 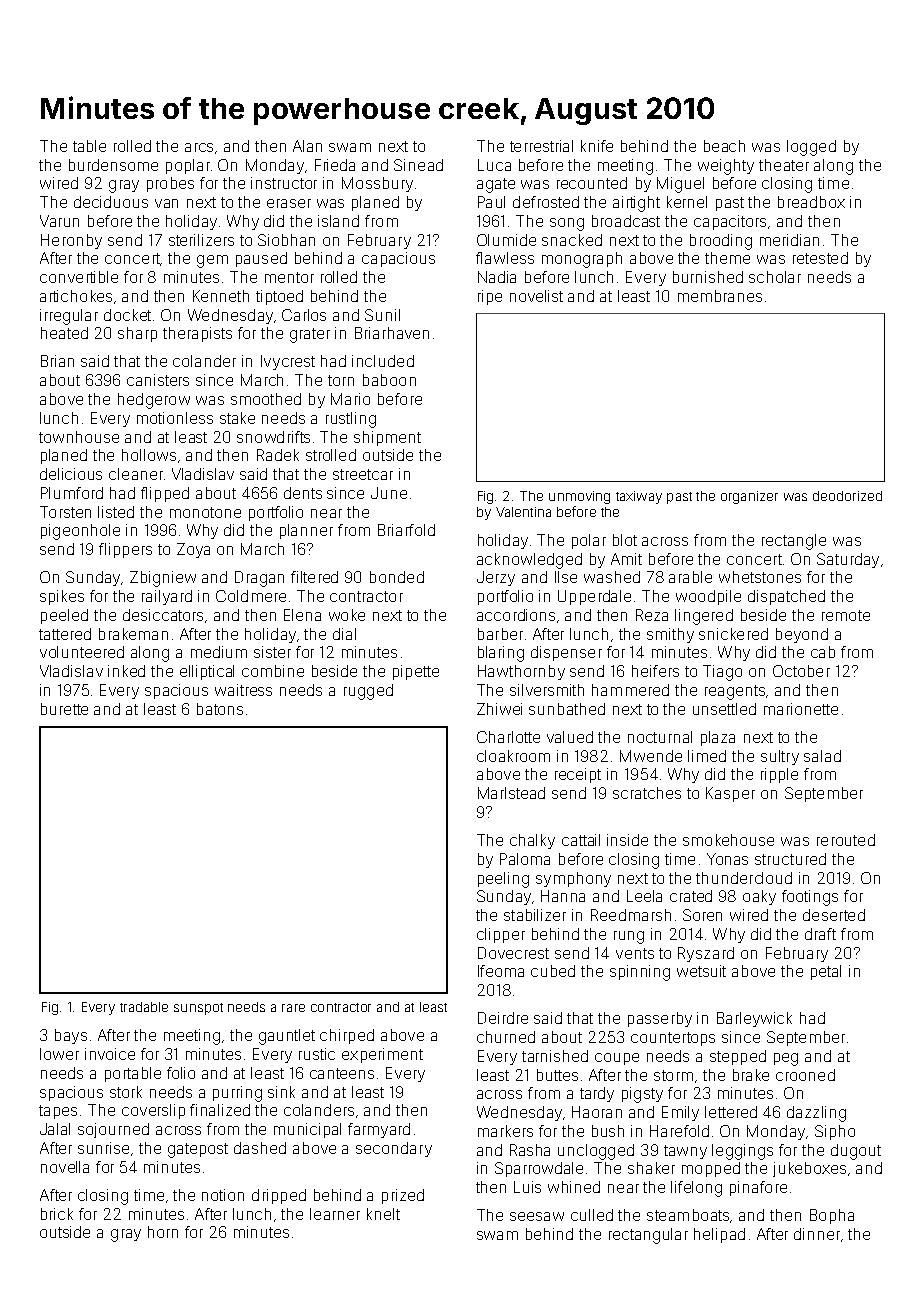 I want to click on notion, so click(x=223, y=1195).
